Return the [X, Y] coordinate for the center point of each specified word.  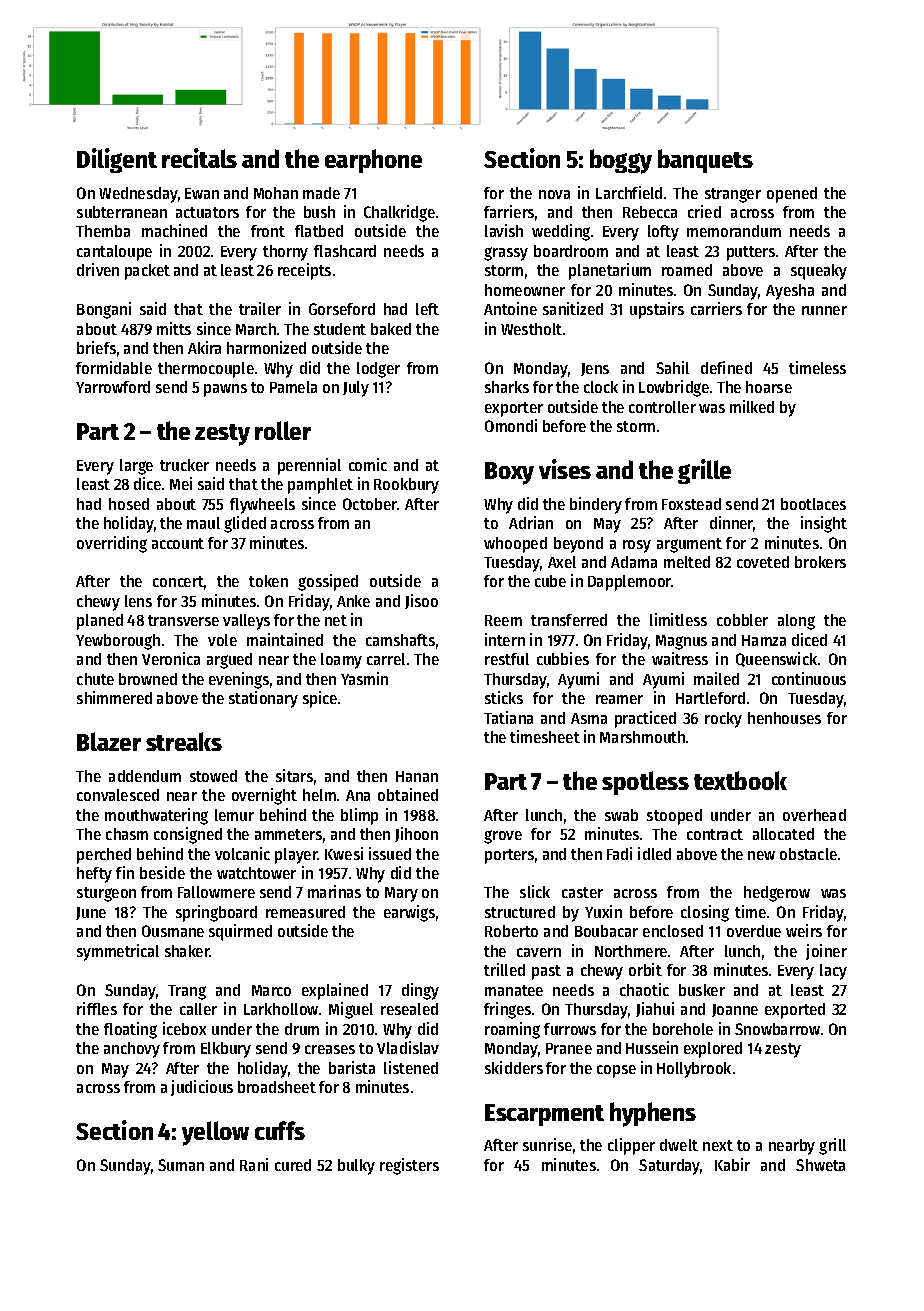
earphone [373, 161]
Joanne [735, 1010]
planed [100, 622]
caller [198, 1009]
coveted [763, 562]
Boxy [509, 473]
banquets [705, 161]
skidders [514, 1067]
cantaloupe [114, 253]
